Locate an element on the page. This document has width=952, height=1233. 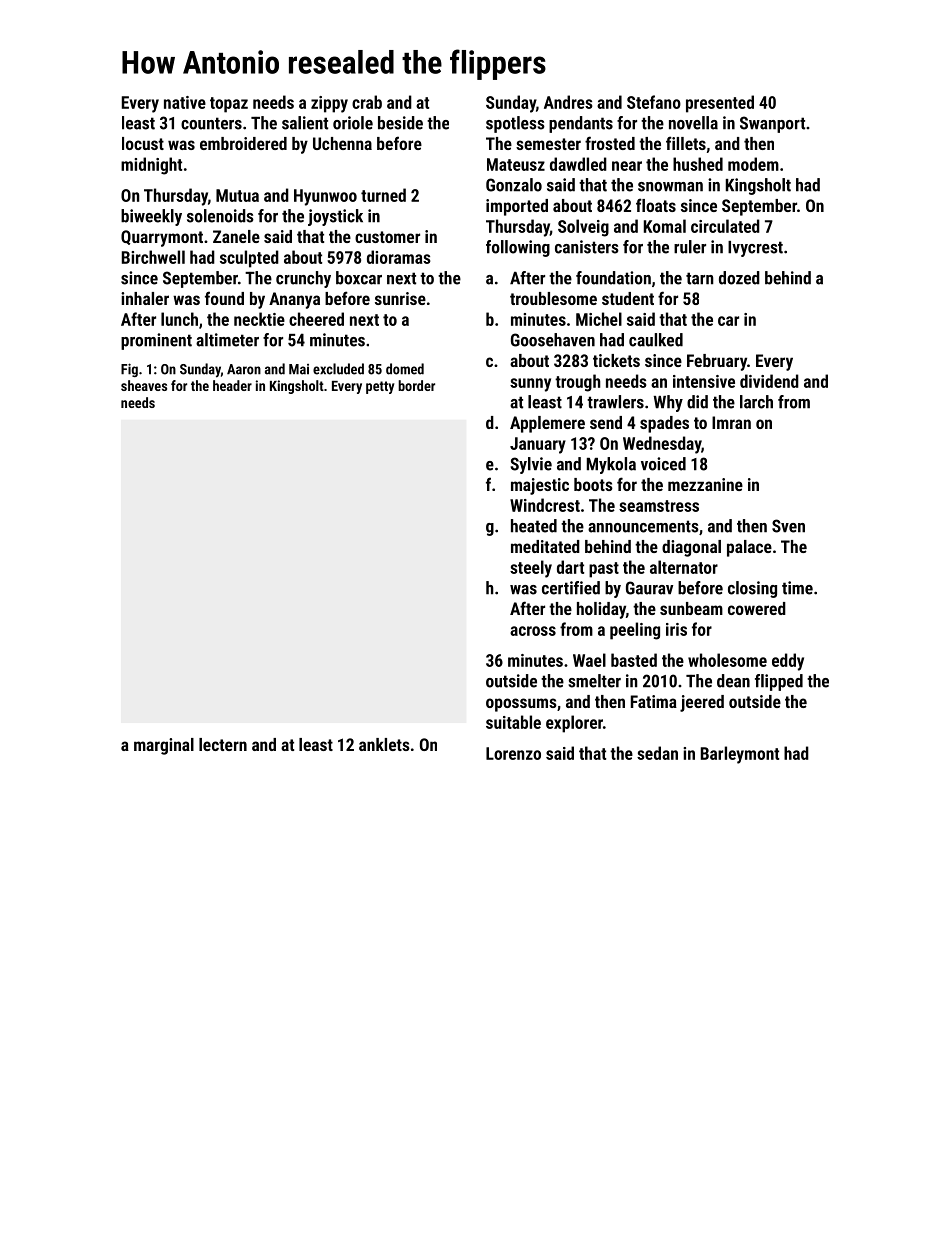
Lorenzo is located at coordinates (513, 753).
